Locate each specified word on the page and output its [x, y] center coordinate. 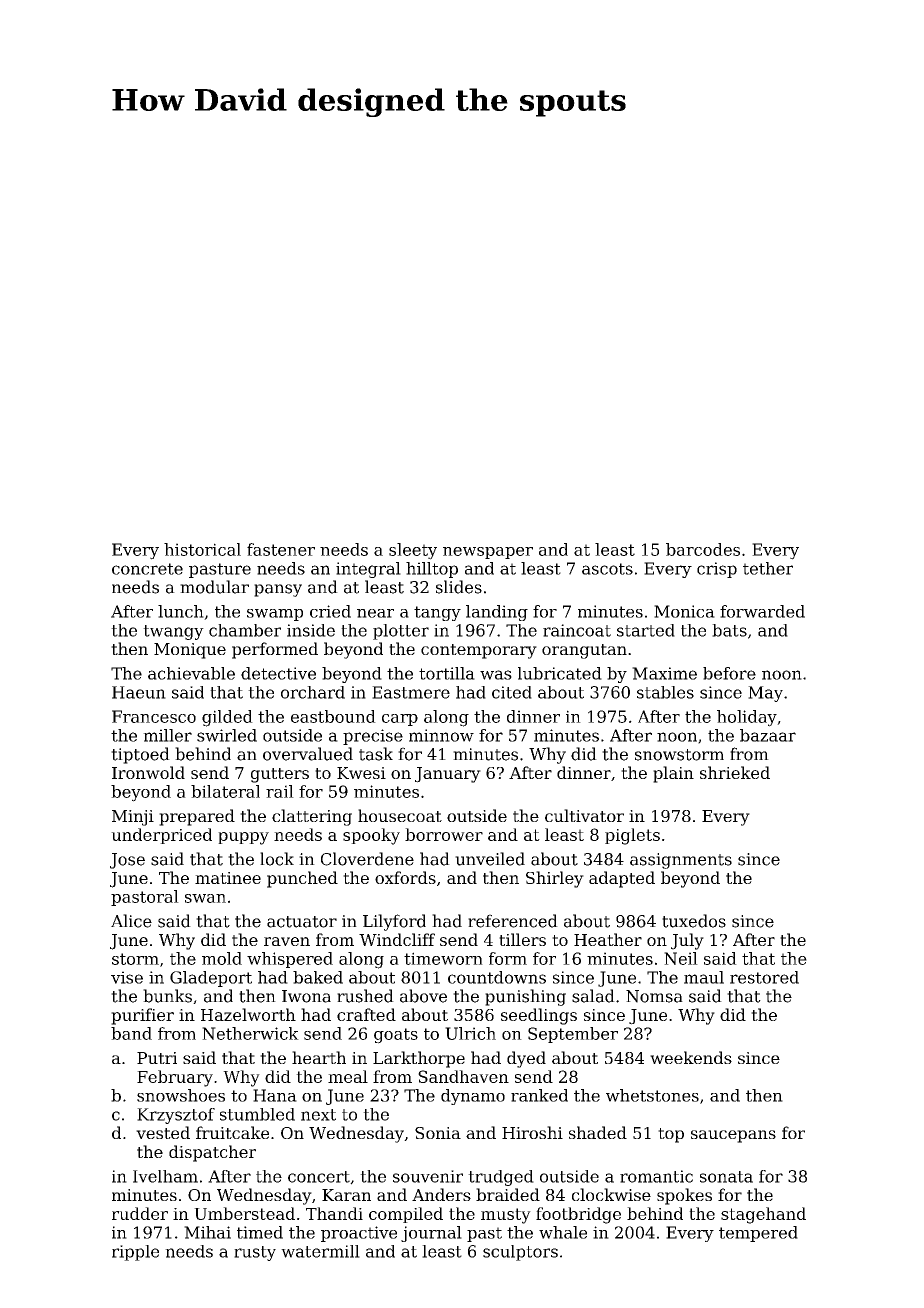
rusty [255, 1253]
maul [704, 977]
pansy [278, 590]
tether [768, 568]
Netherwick [250, 1033]
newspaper [488, 553]
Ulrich [470, 1033]
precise [373, 737]
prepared [197, 817]
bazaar [768, 735]
